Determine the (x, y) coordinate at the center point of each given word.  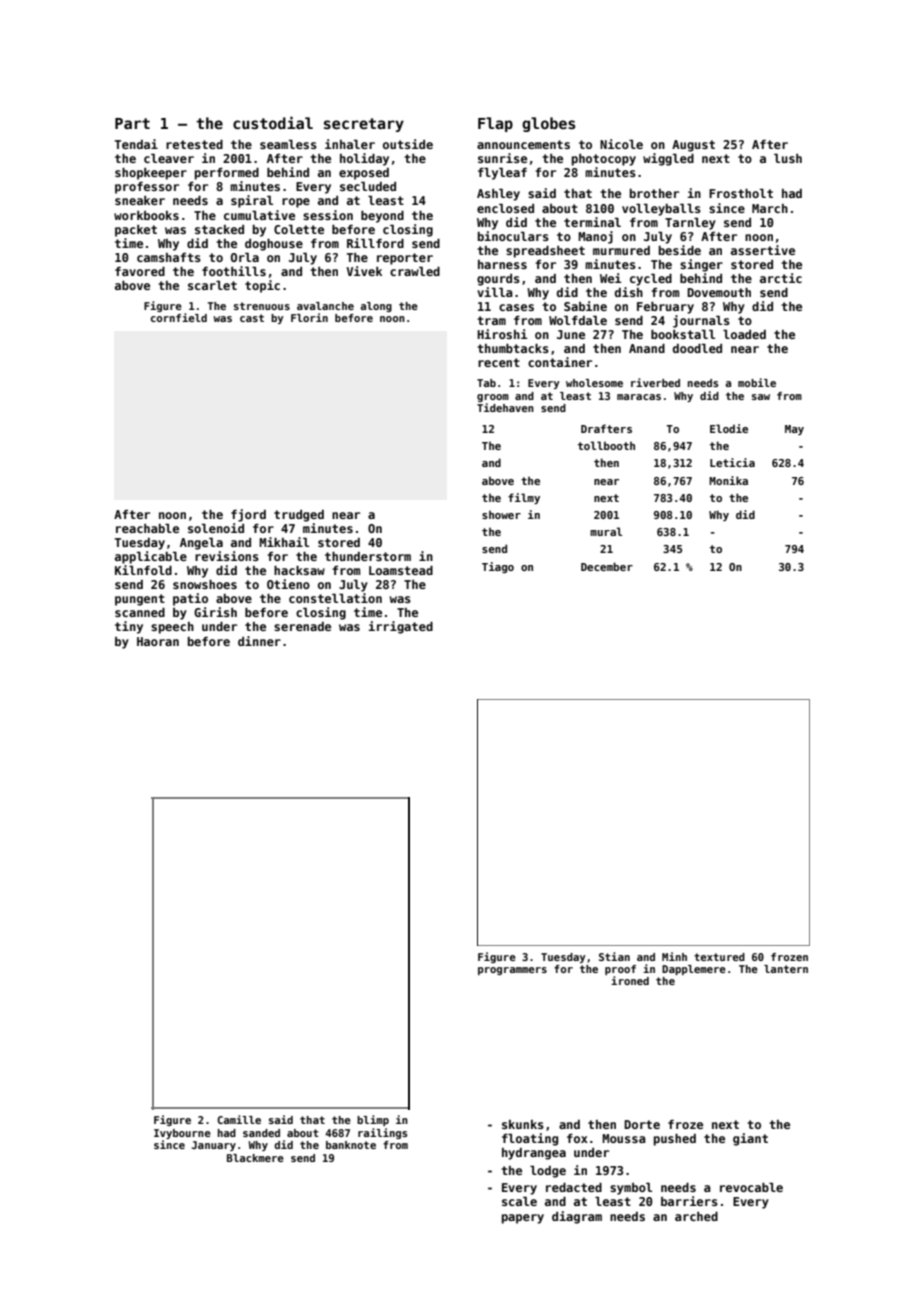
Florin (309, 317)
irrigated (400, 627)
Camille (239, 1119)
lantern (786, 969)
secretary (364, 125)
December (607, 566)
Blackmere (255, 1158)
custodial (273, 122)
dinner (259, 641)
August (693, 146)
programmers (512, 971)
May (794, 430)
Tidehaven (505, 407)
